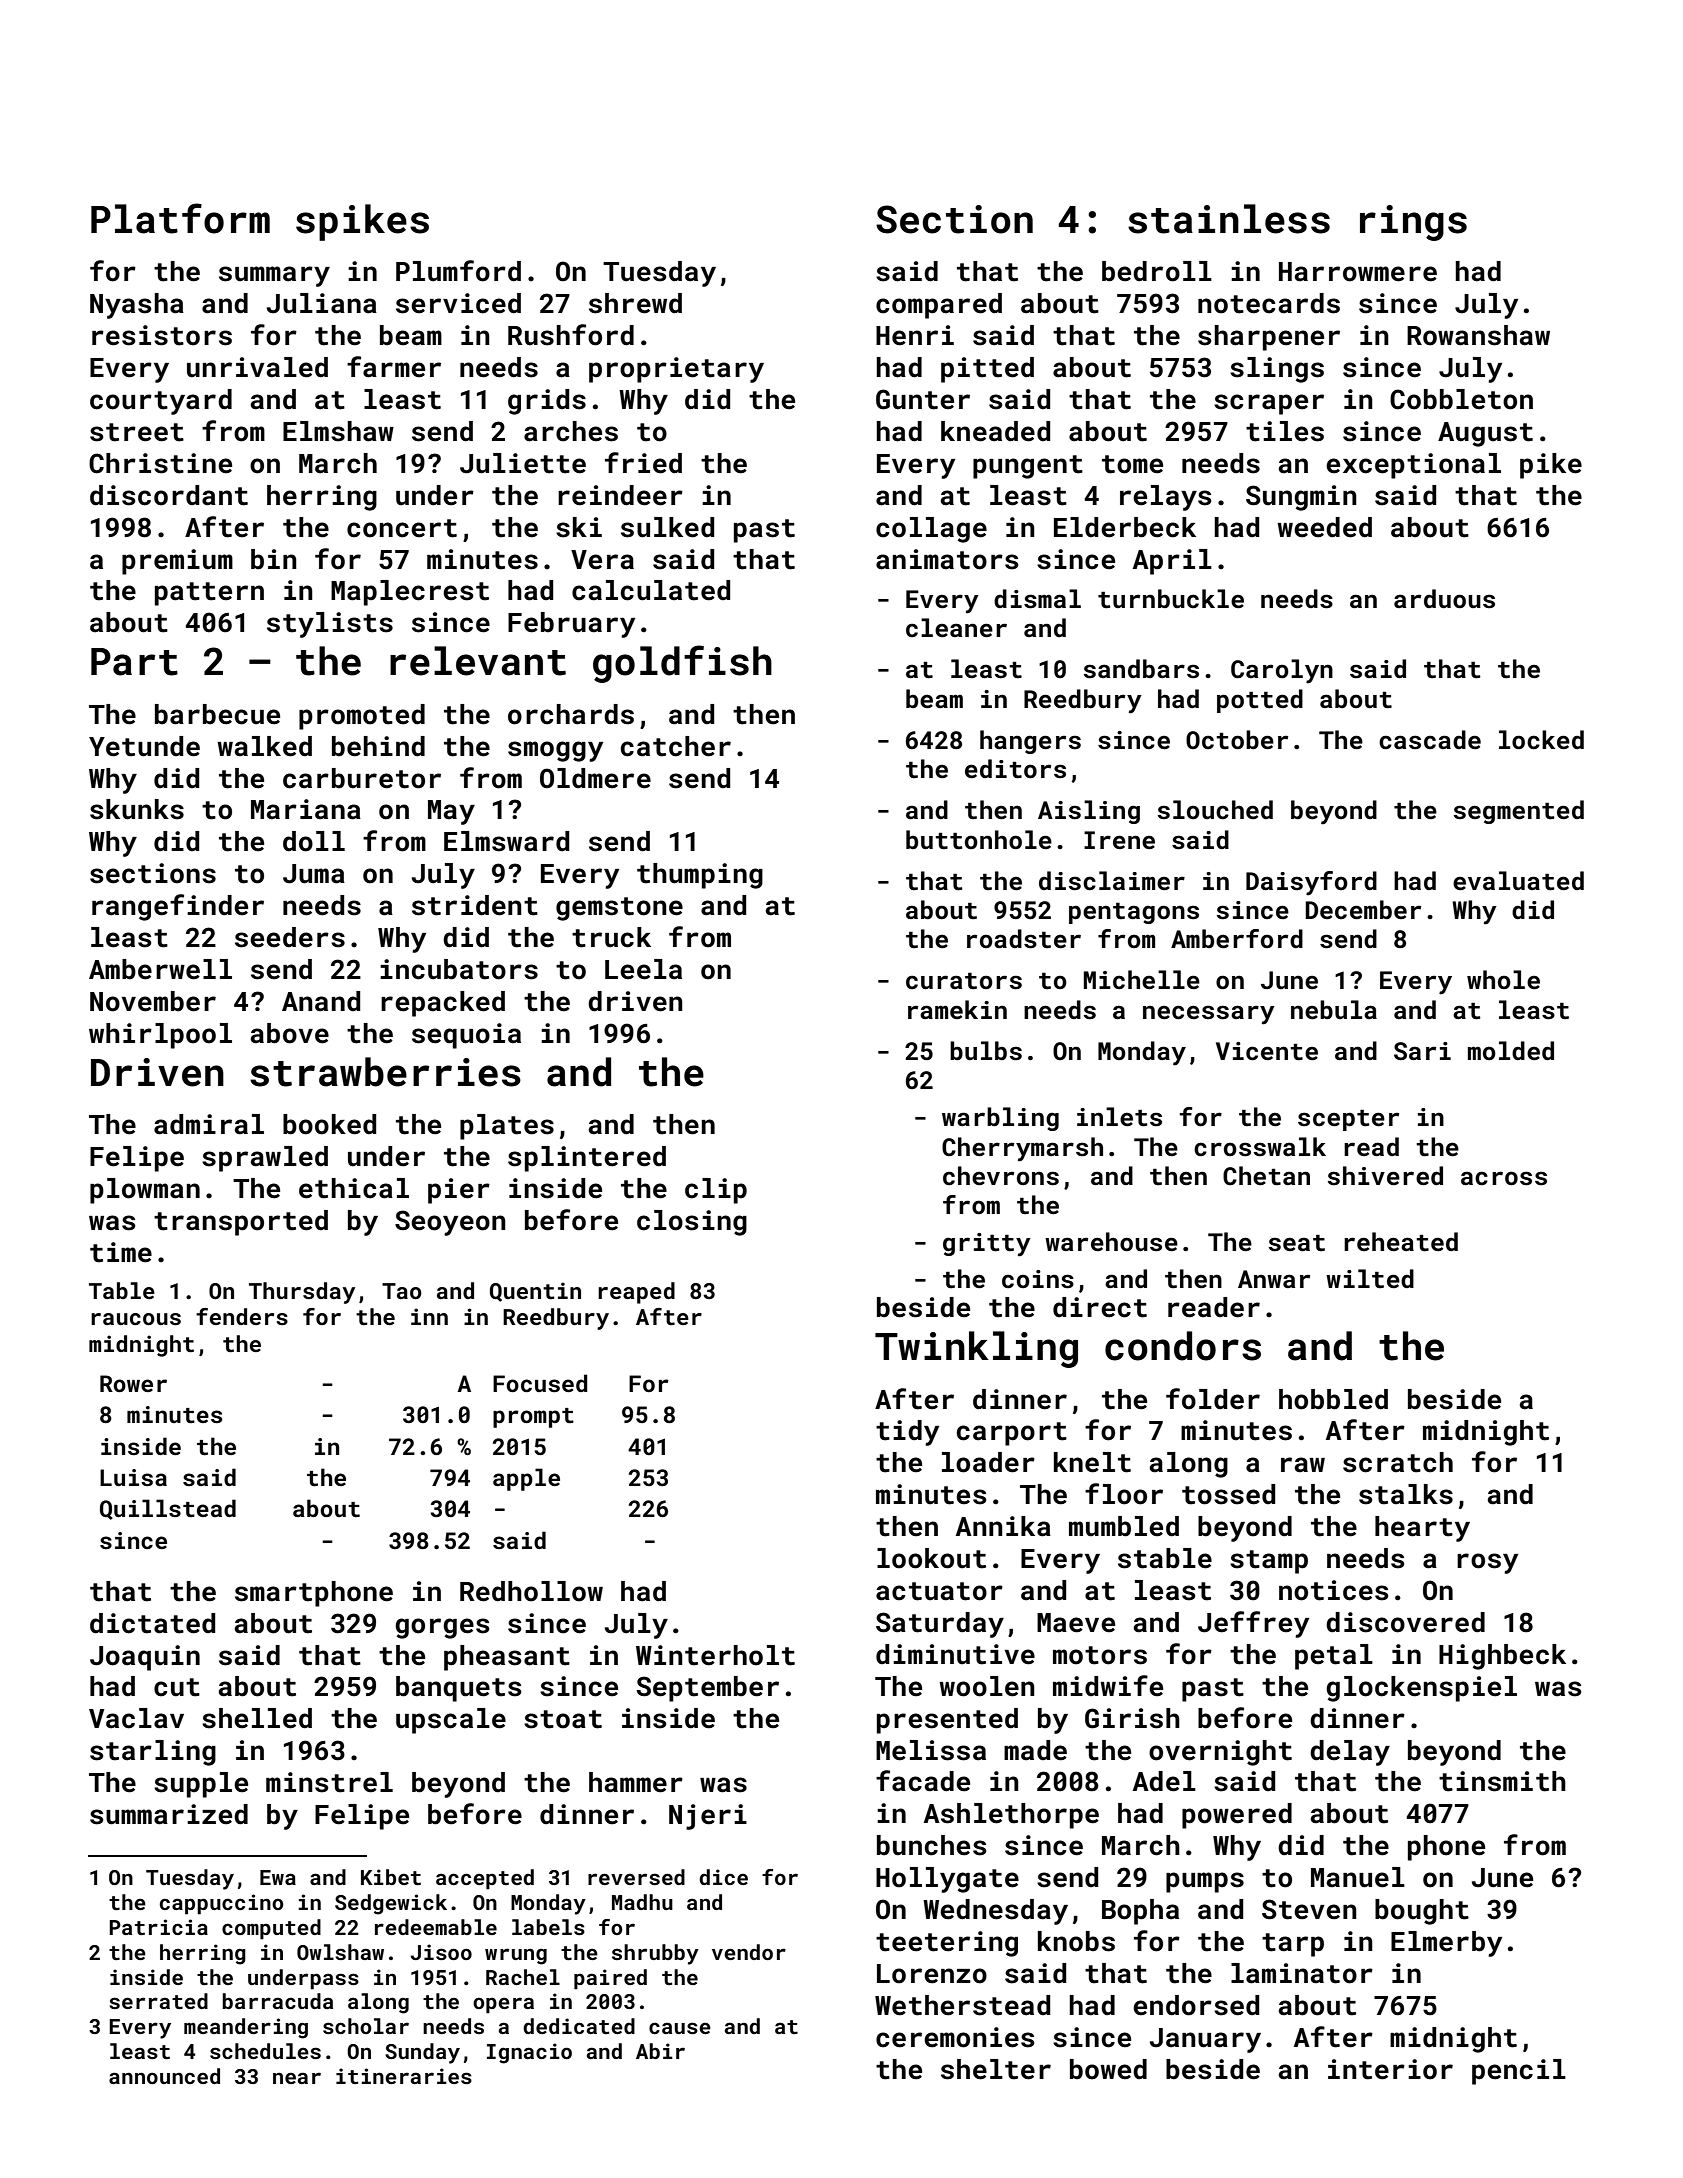 The height and width of the image is (2178, 1683). I want to click on Tao, so click(402, 1291).
